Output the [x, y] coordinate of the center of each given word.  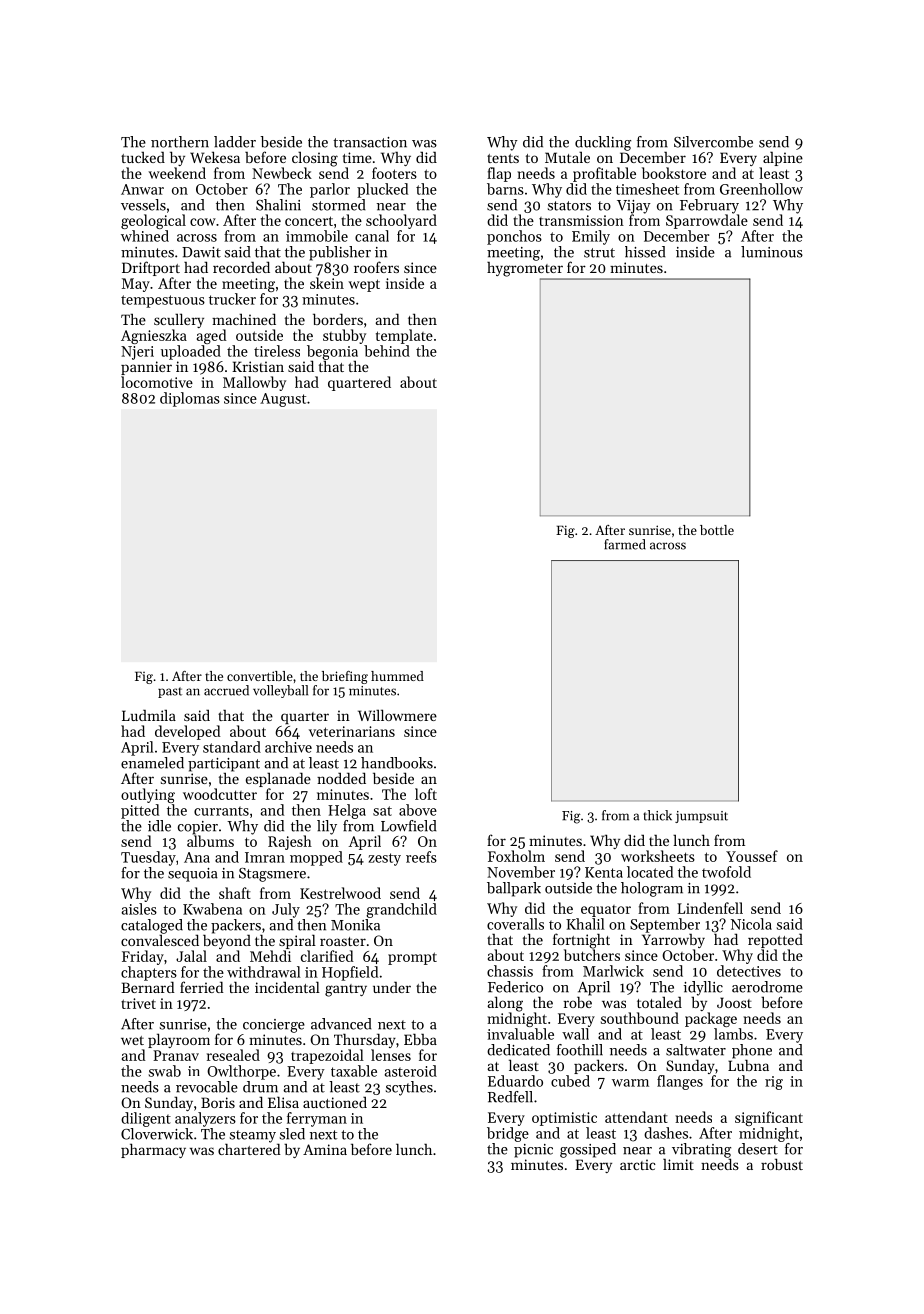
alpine [783, 158]
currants [221, 811]
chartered [249, 1149]
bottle [717, 530]
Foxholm [516, 856]
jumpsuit [701, 817]
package [711, 1019]
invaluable [520, 1034]
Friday [143, 957]
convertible [260, 676]
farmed [625, 544]
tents [503, 158]
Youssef [752, 856]
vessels [143, 205]
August [283, 400]
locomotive [157, 382]
